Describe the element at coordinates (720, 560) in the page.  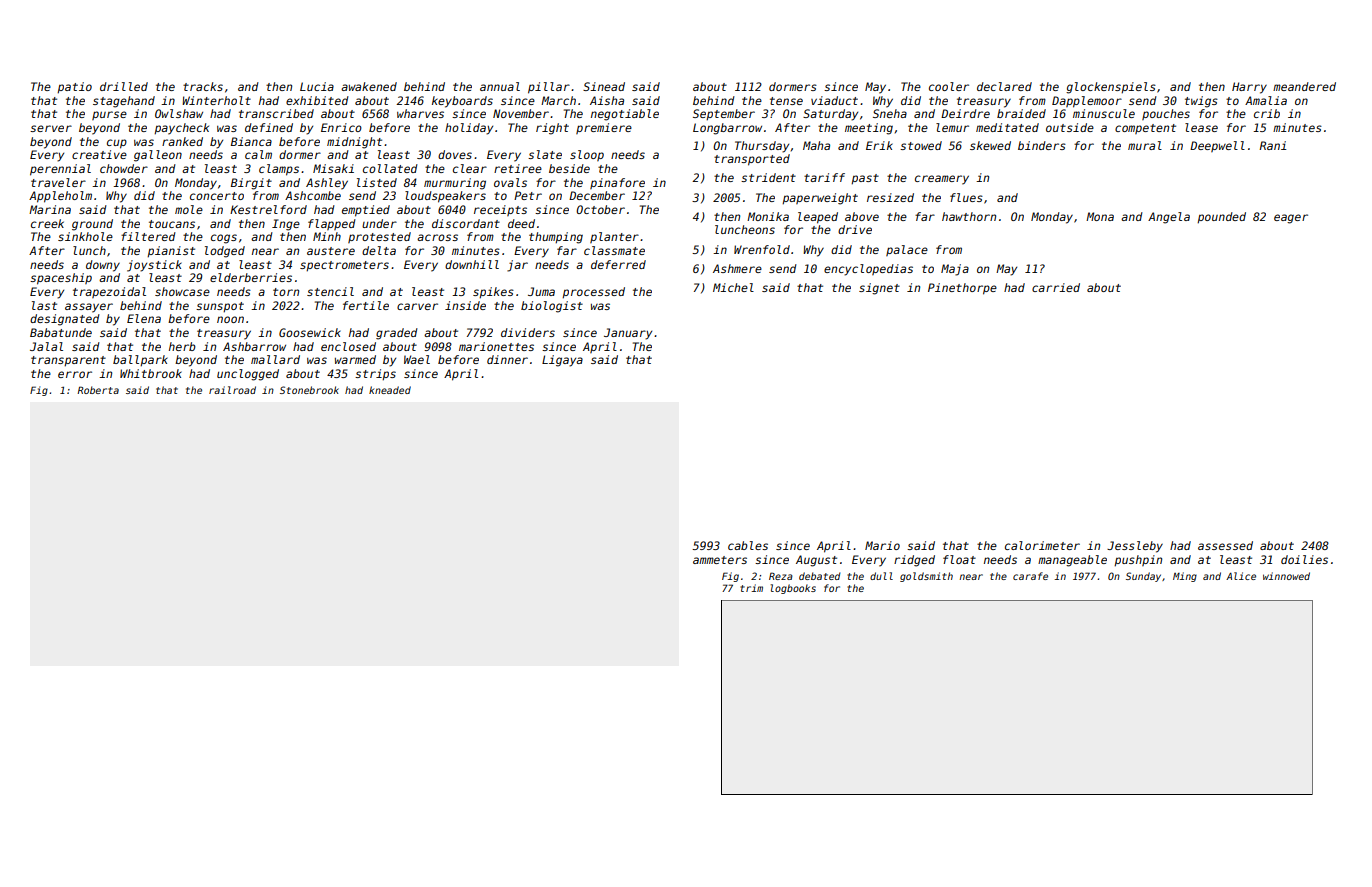
I see `ammeters` at that location.
